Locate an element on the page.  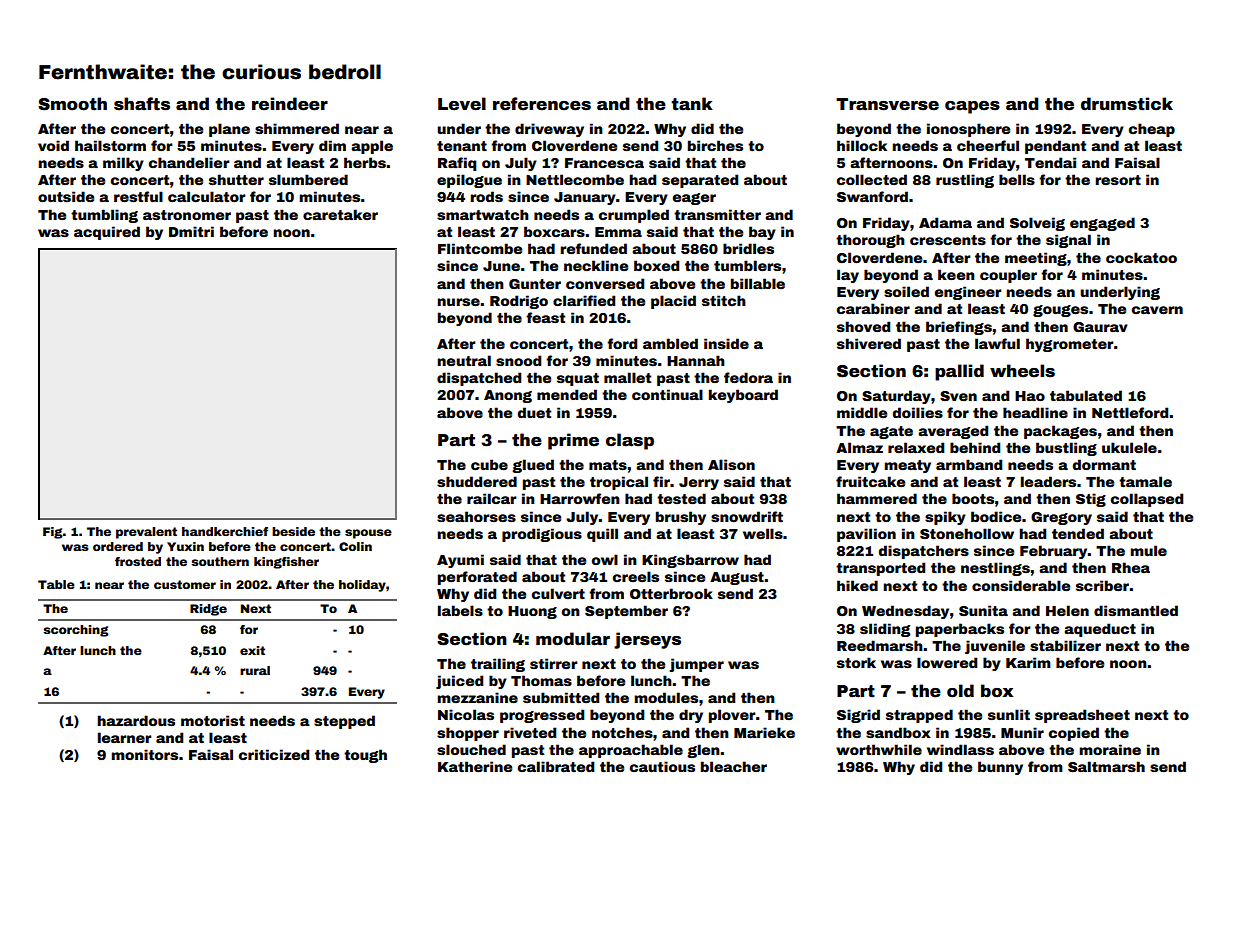
caretaker is located at coordinates (340, 214).
